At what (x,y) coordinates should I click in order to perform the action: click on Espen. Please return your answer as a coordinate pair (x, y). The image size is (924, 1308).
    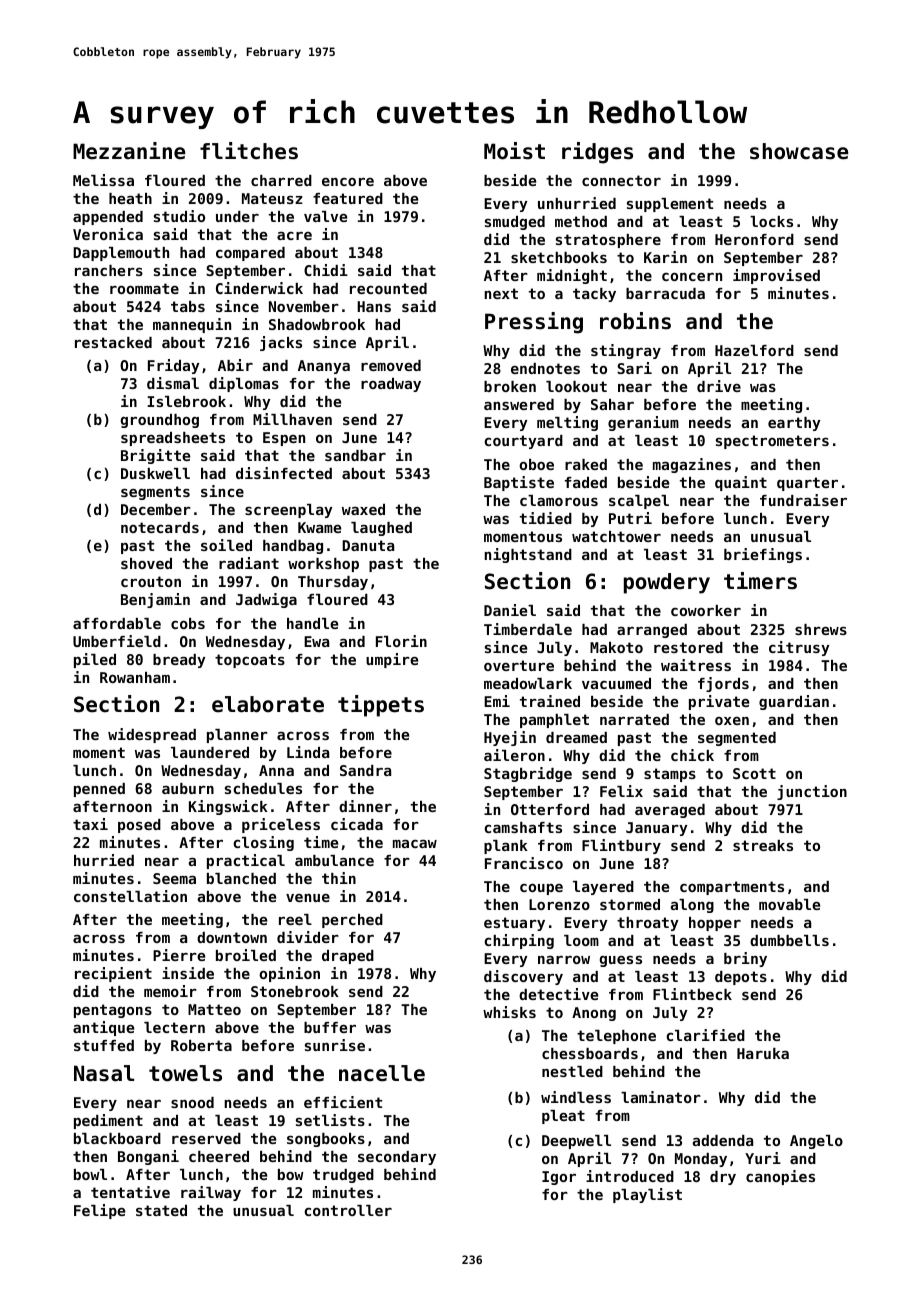
    Looking at the image, I should click on (284, 439).
